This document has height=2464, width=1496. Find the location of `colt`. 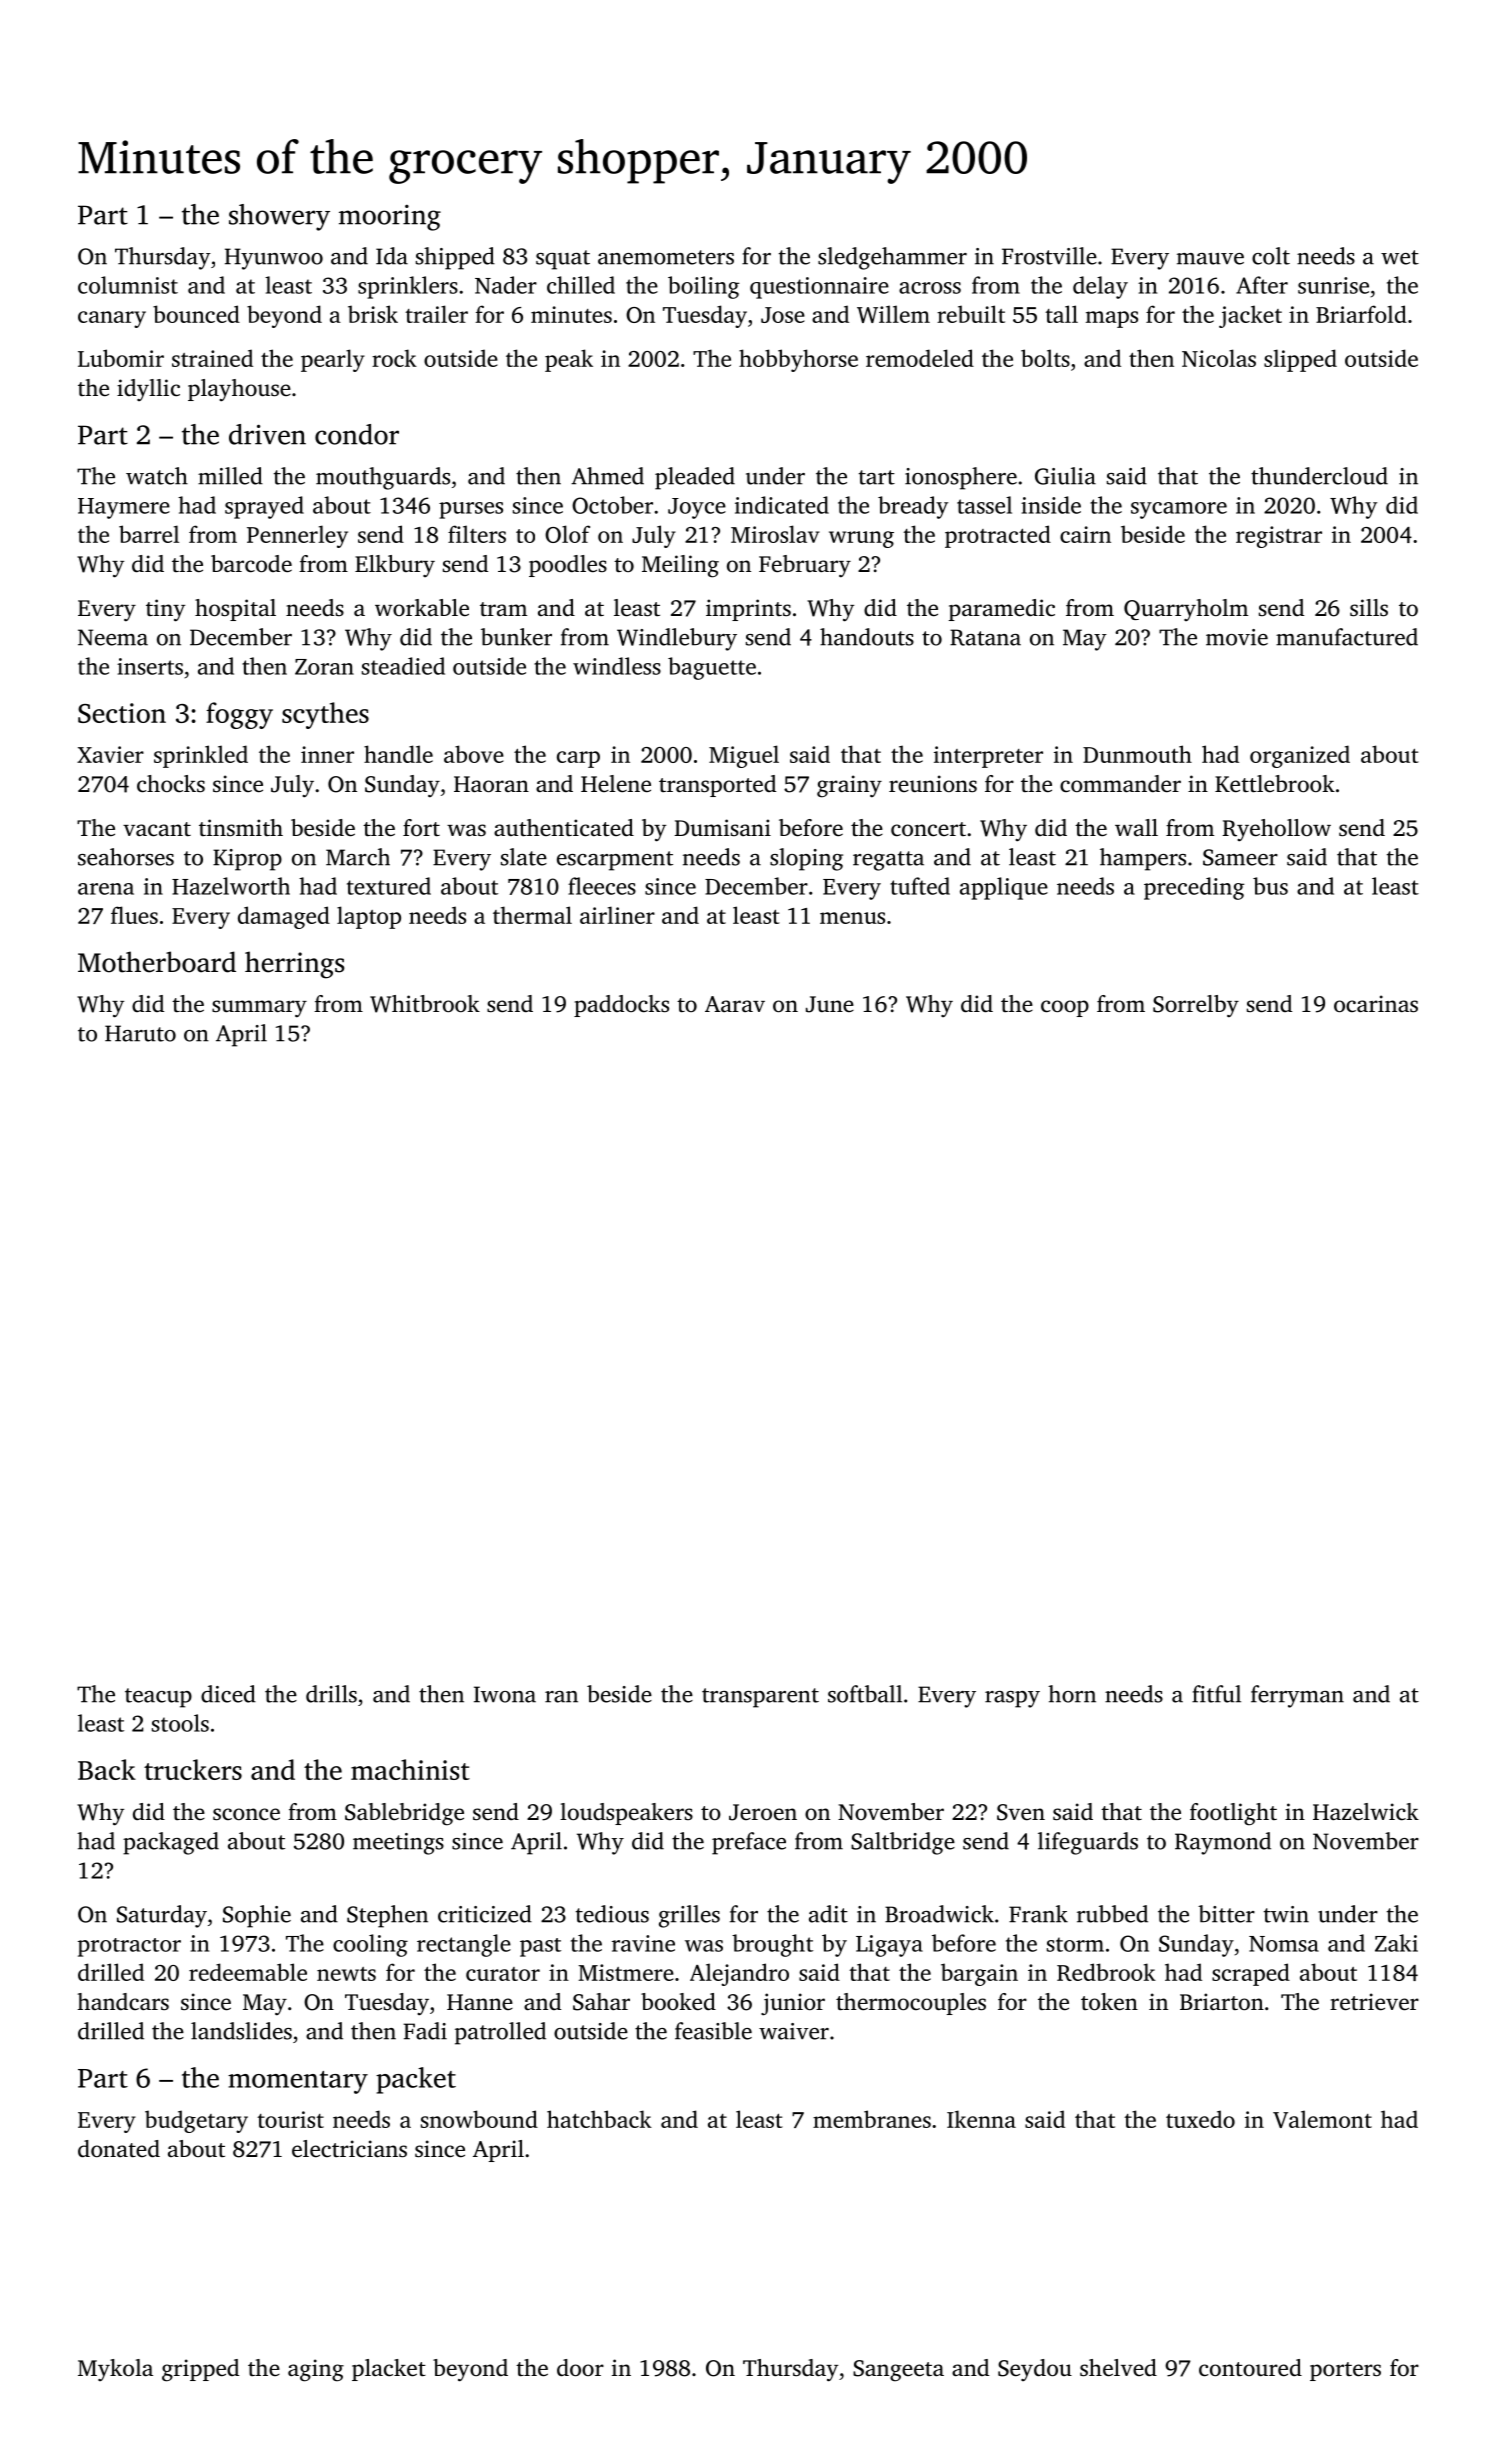

colt is located at coordinates (1271, 256).
